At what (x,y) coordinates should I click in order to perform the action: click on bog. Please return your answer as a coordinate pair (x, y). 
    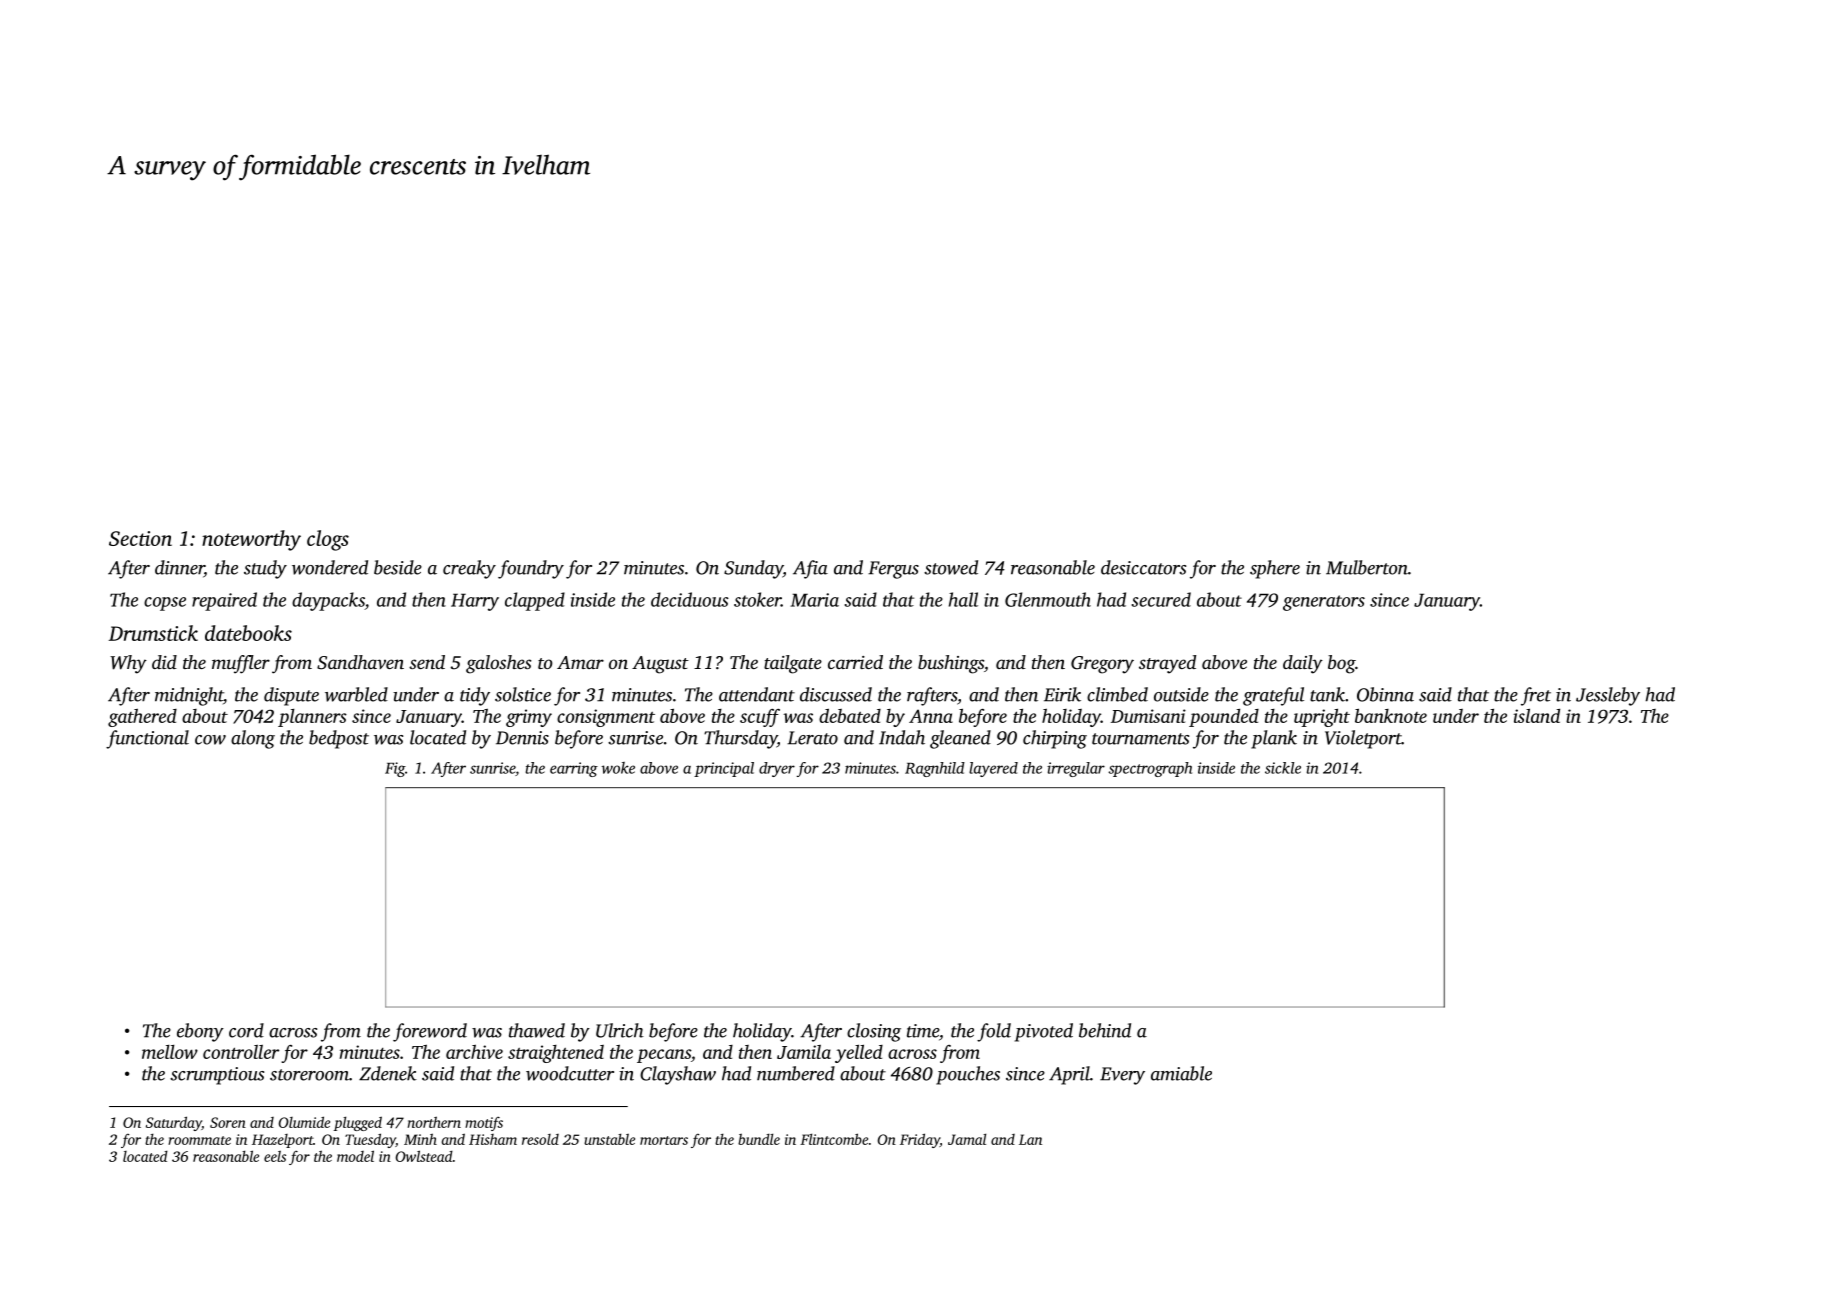
    Looking at the image, I should click on (1341, 664).
